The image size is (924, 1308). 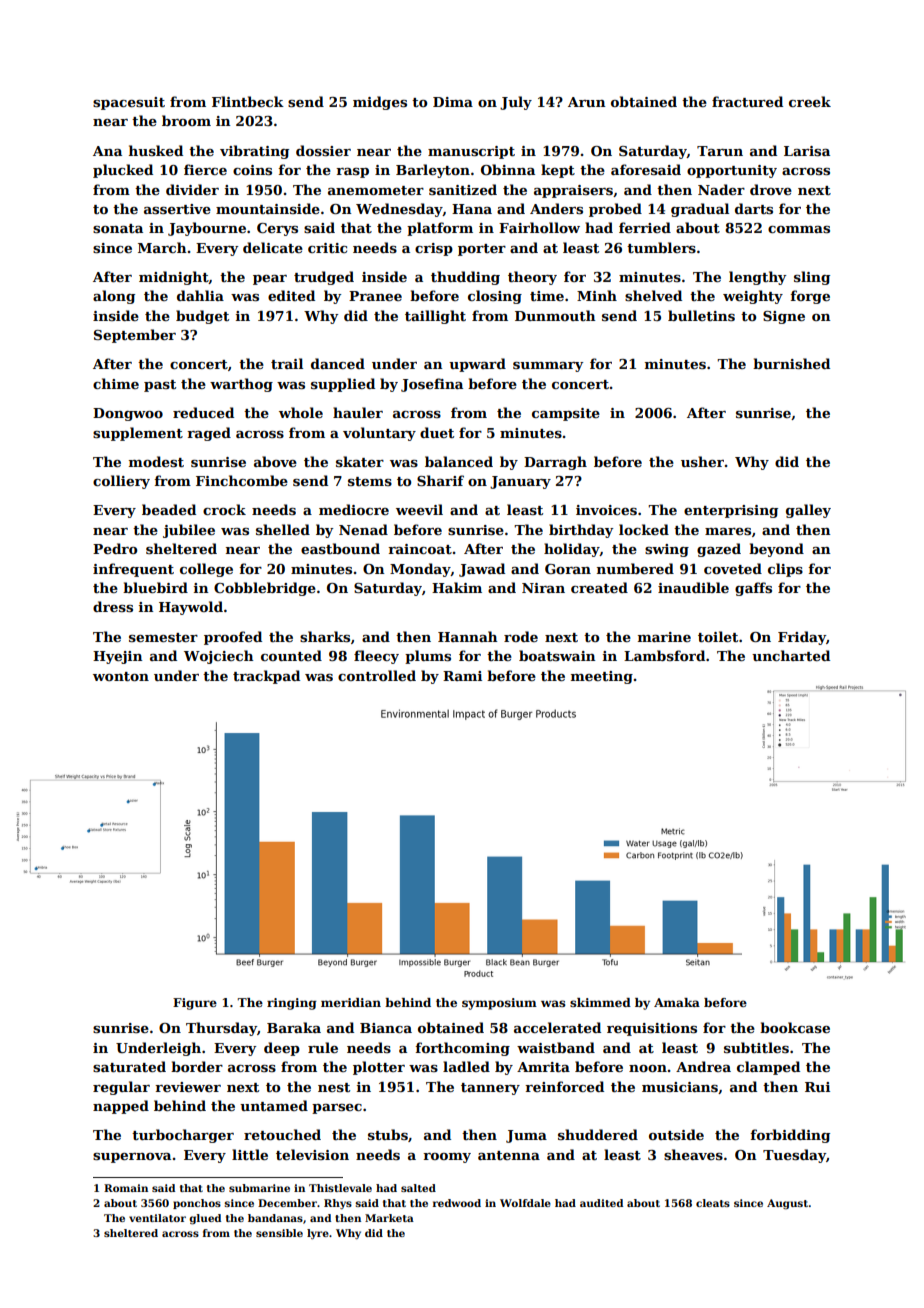 What do you see at coordinates (312, 1154) in the screenshot?
I see `television` at bounding box center [312, 1154].
